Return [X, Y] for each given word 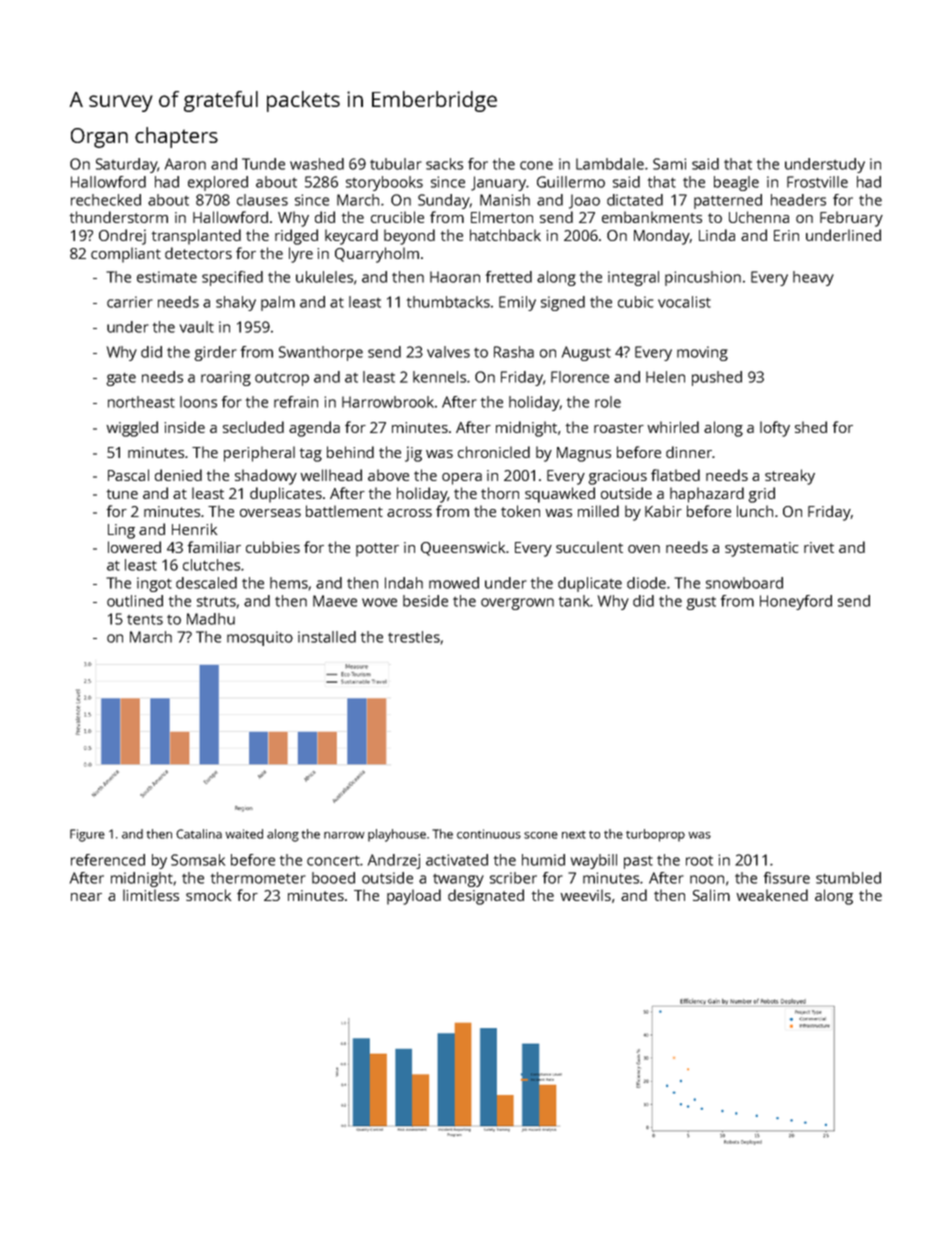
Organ [99, 138]
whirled [673, 427]
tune [122, 494]
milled [598, 511]
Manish [505, 200]
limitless [151, 895]
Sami [669, 164]
